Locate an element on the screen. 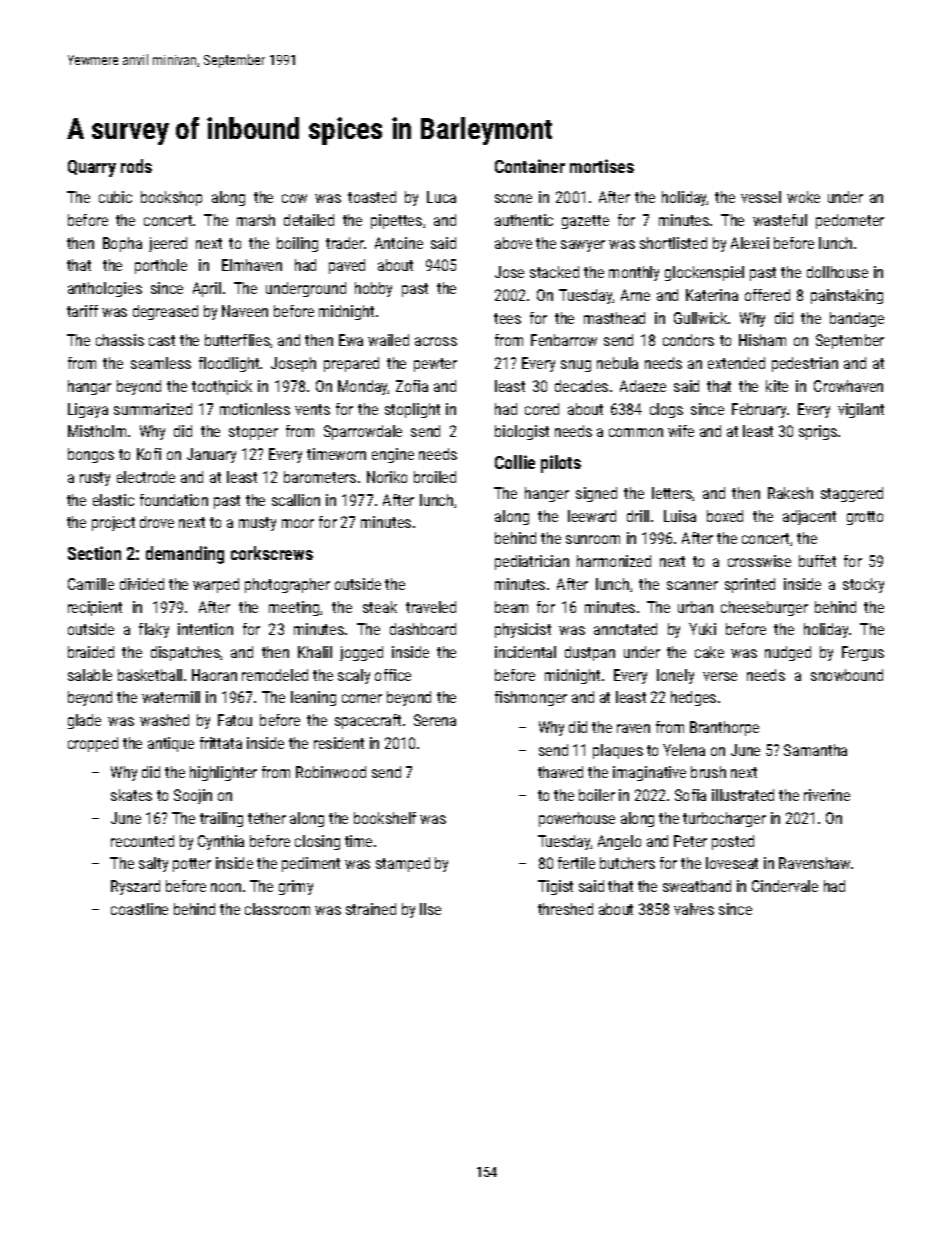  steak is located at coordinates (380, 607).
